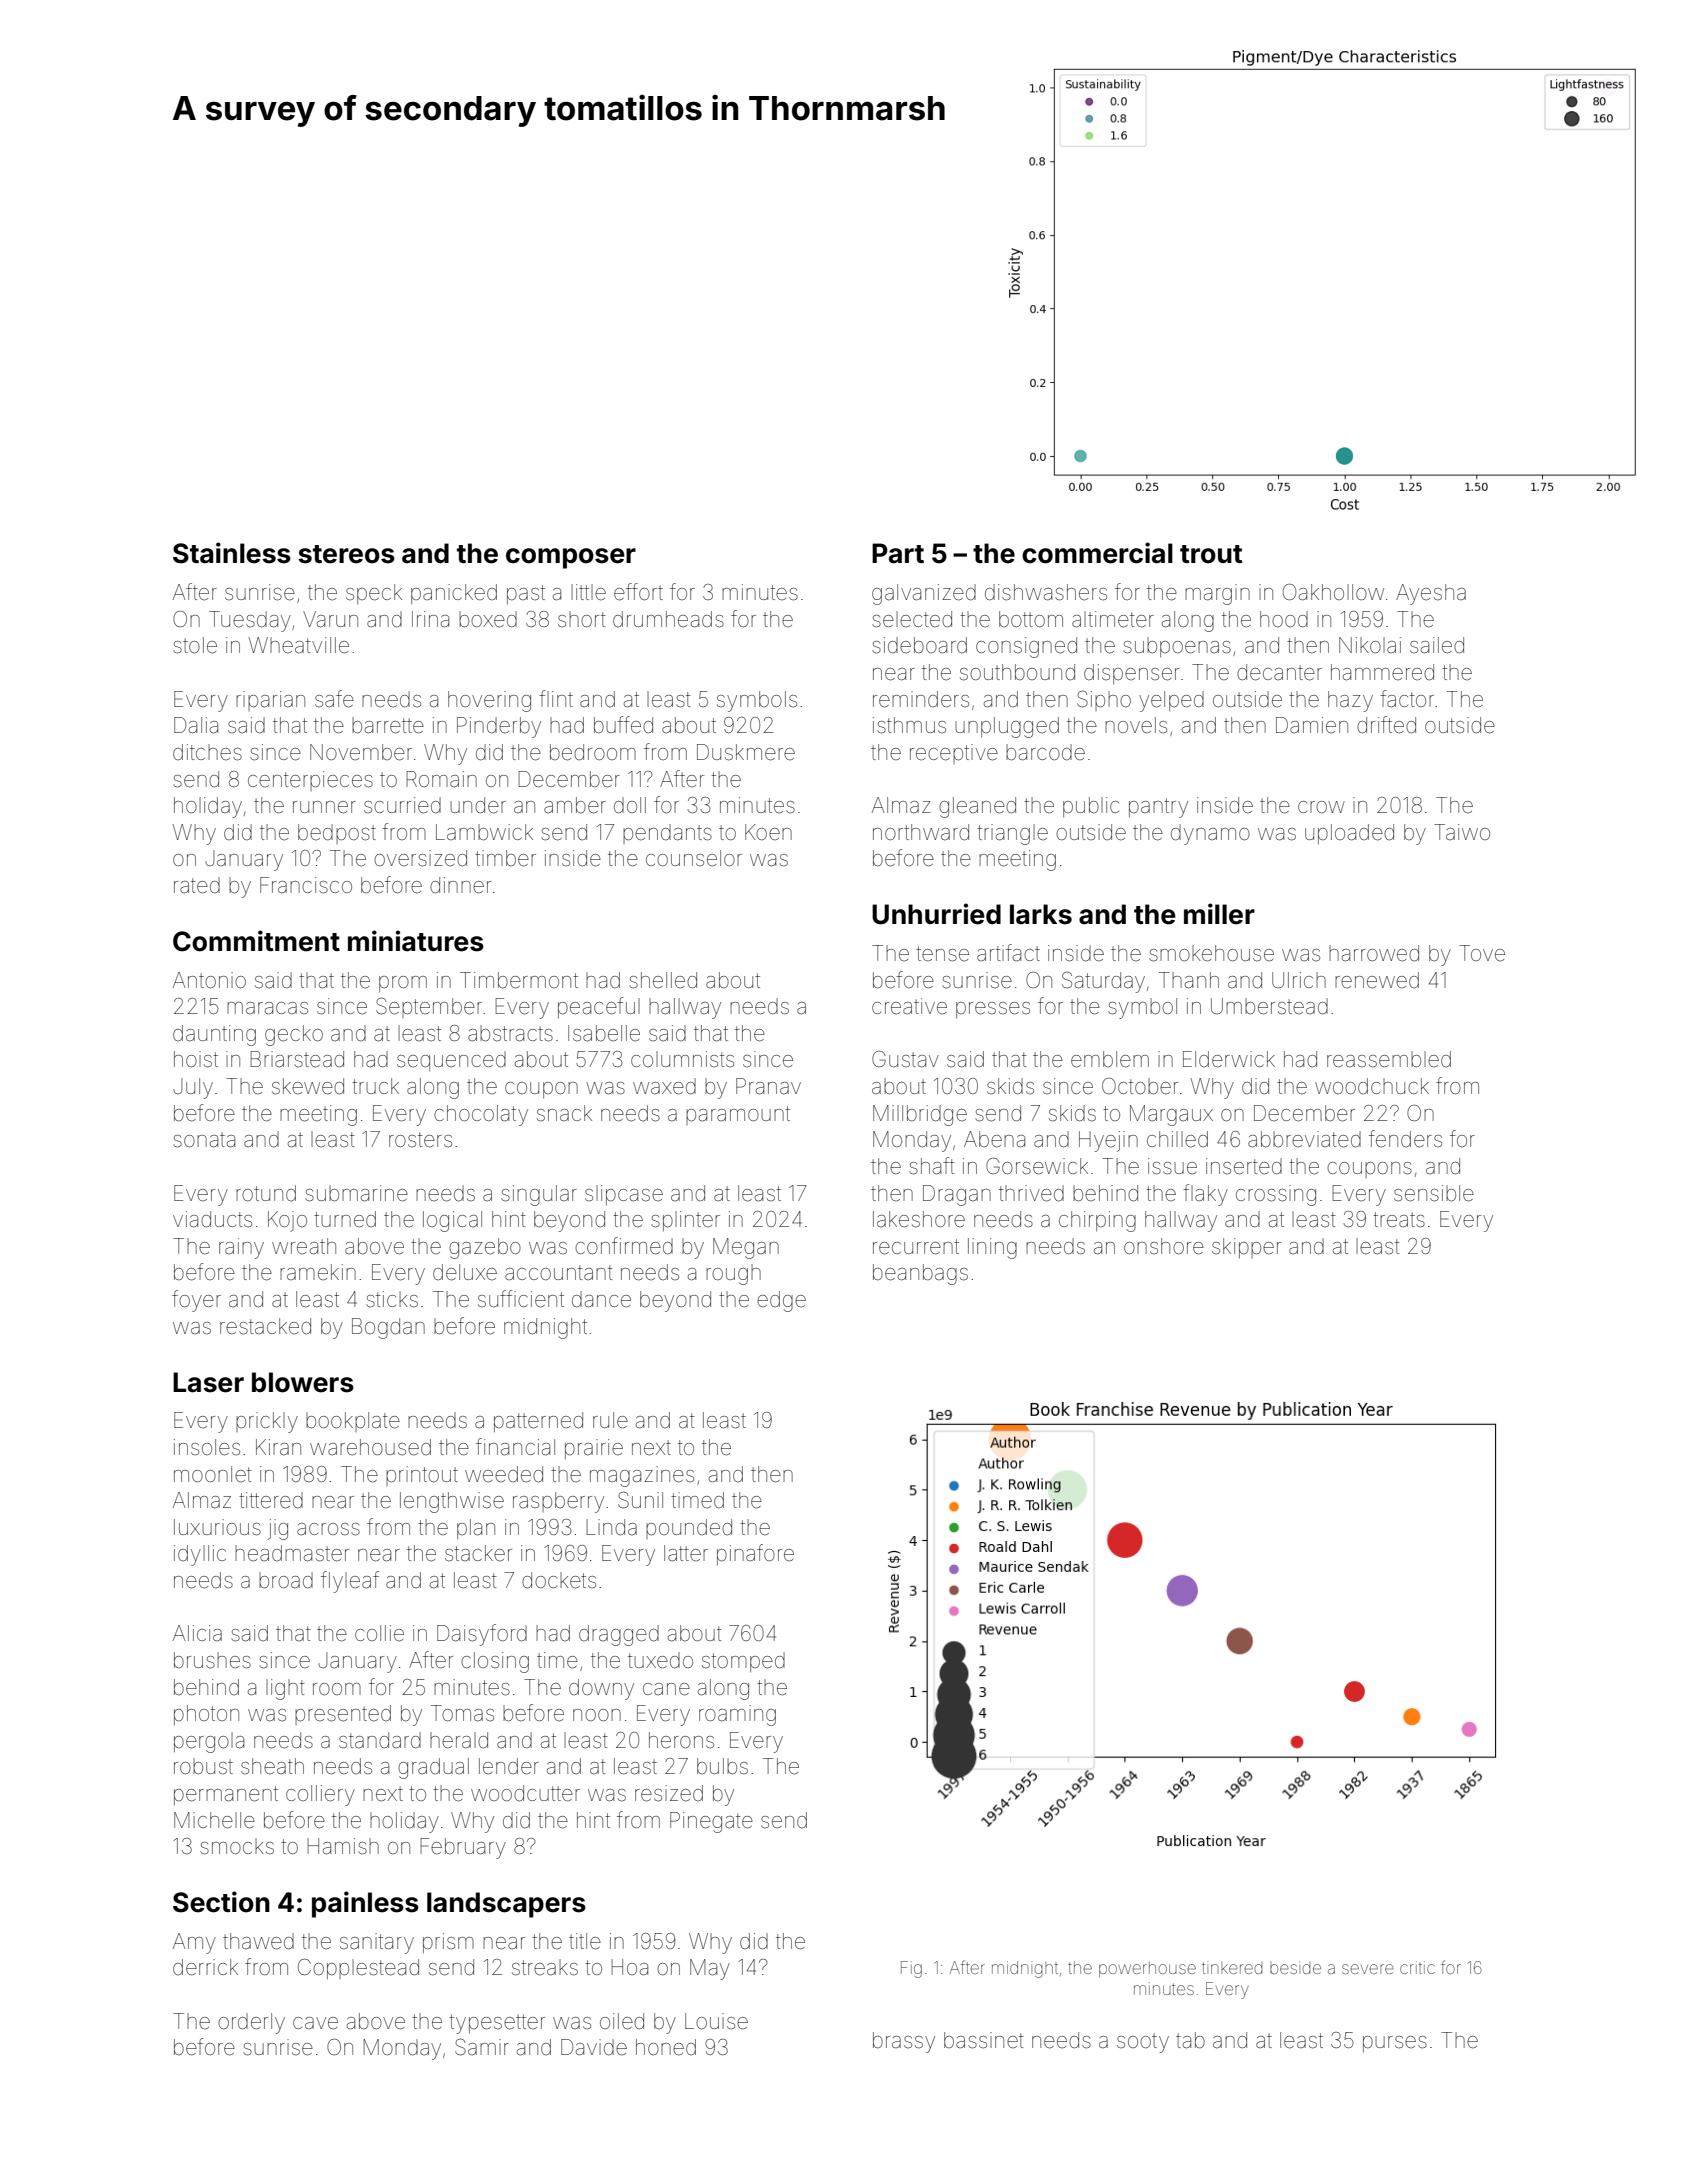  I want to click on purses, so click(1395, 2044).
